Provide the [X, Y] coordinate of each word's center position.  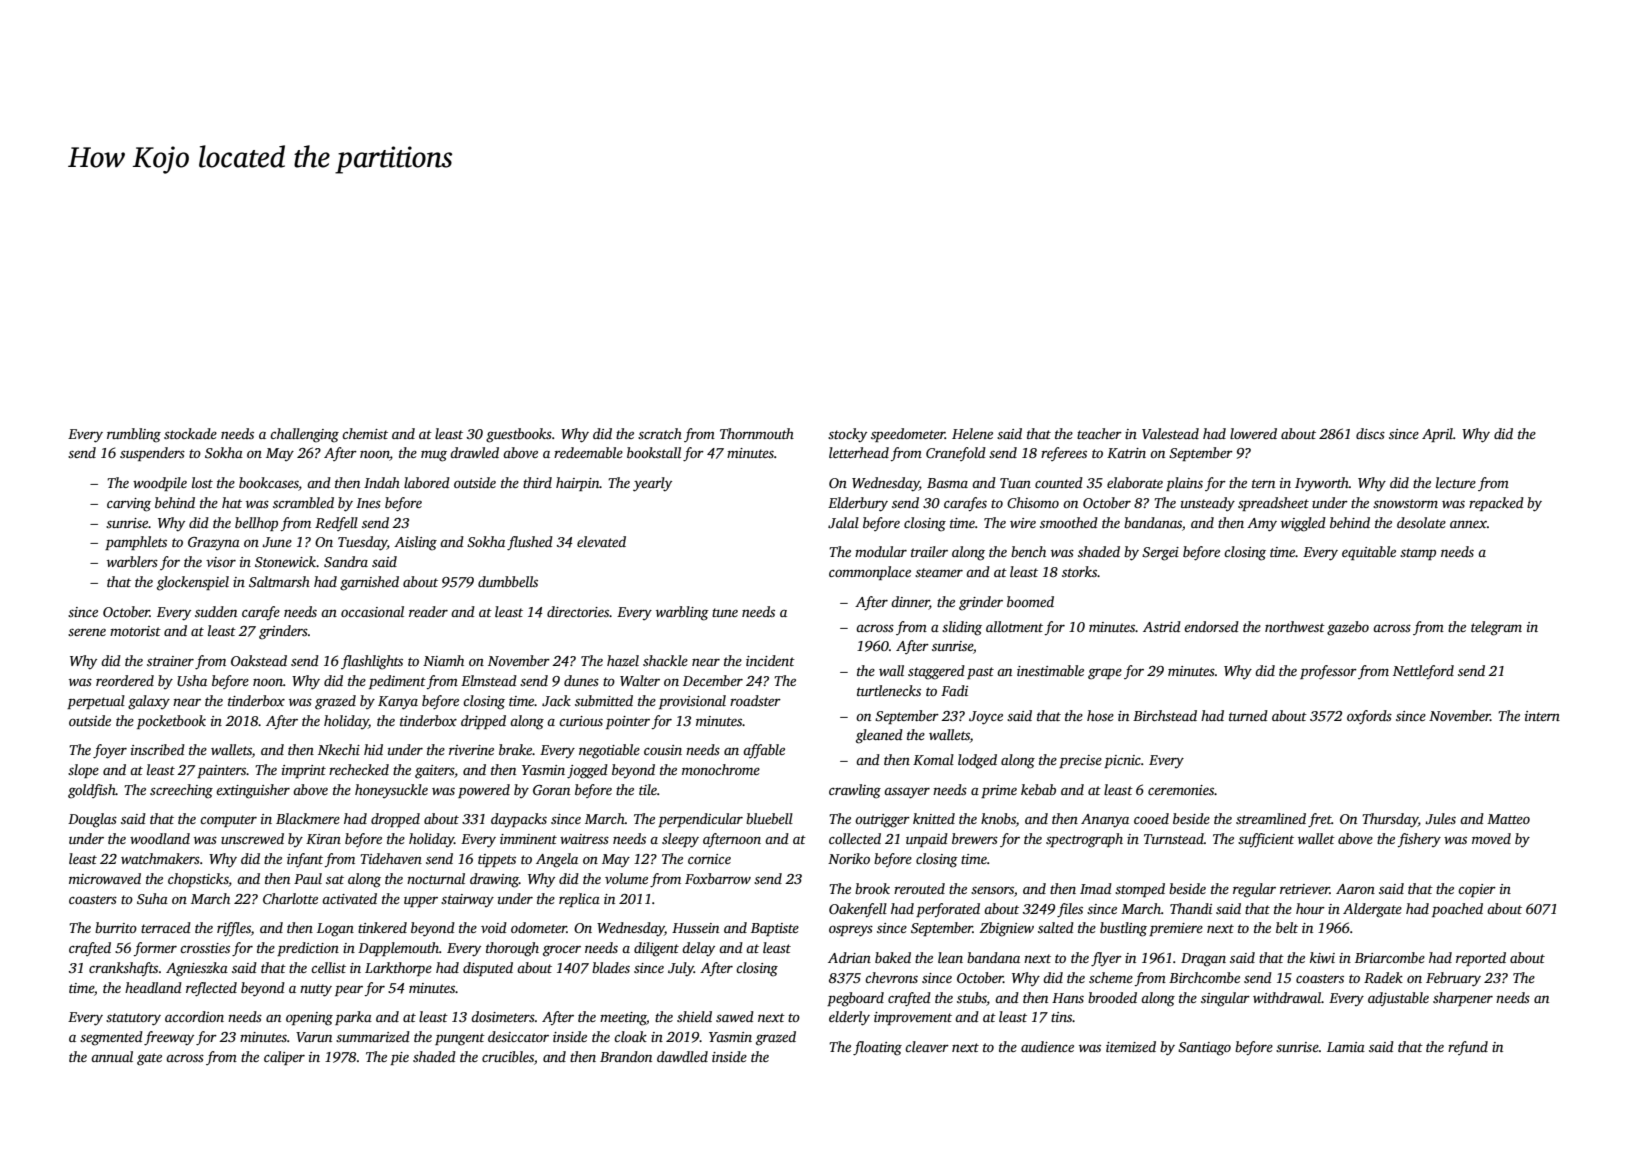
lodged [977, 761]
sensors [992, 890]
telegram [1496, 628]
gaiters [434, 772]
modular [881, 551]
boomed [1030, 601]
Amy [1262, 525]
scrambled [303, 502]
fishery [1419, 840]
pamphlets [136, 543]
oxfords [1369, 717]
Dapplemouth [398, 949]
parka [353, 1018]
